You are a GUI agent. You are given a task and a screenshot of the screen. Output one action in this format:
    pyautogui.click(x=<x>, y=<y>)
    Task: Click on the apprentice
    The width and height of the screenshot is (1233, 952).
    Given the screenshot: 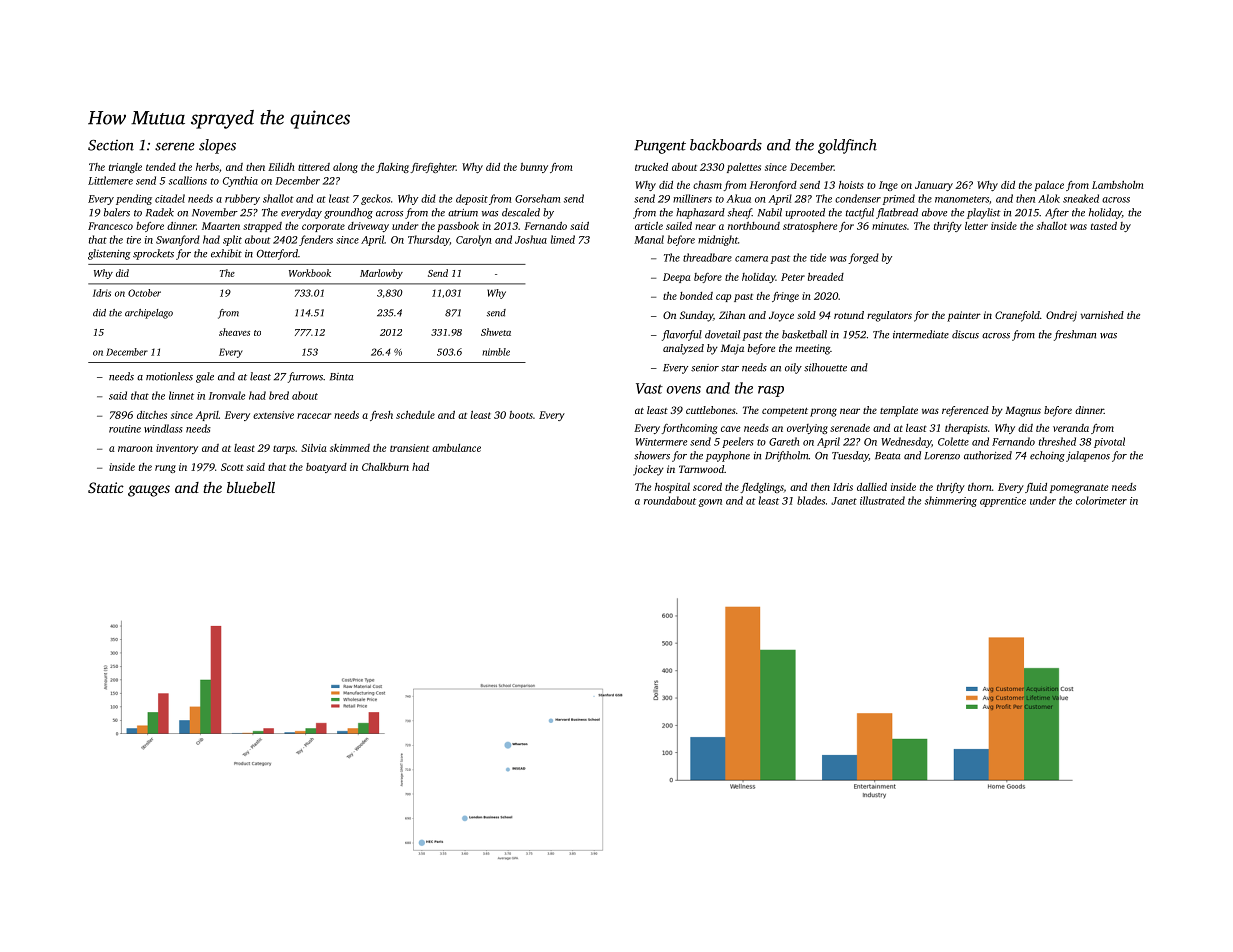 What is the action you would take?
    pyautogui.click(x=1003, y=502)
